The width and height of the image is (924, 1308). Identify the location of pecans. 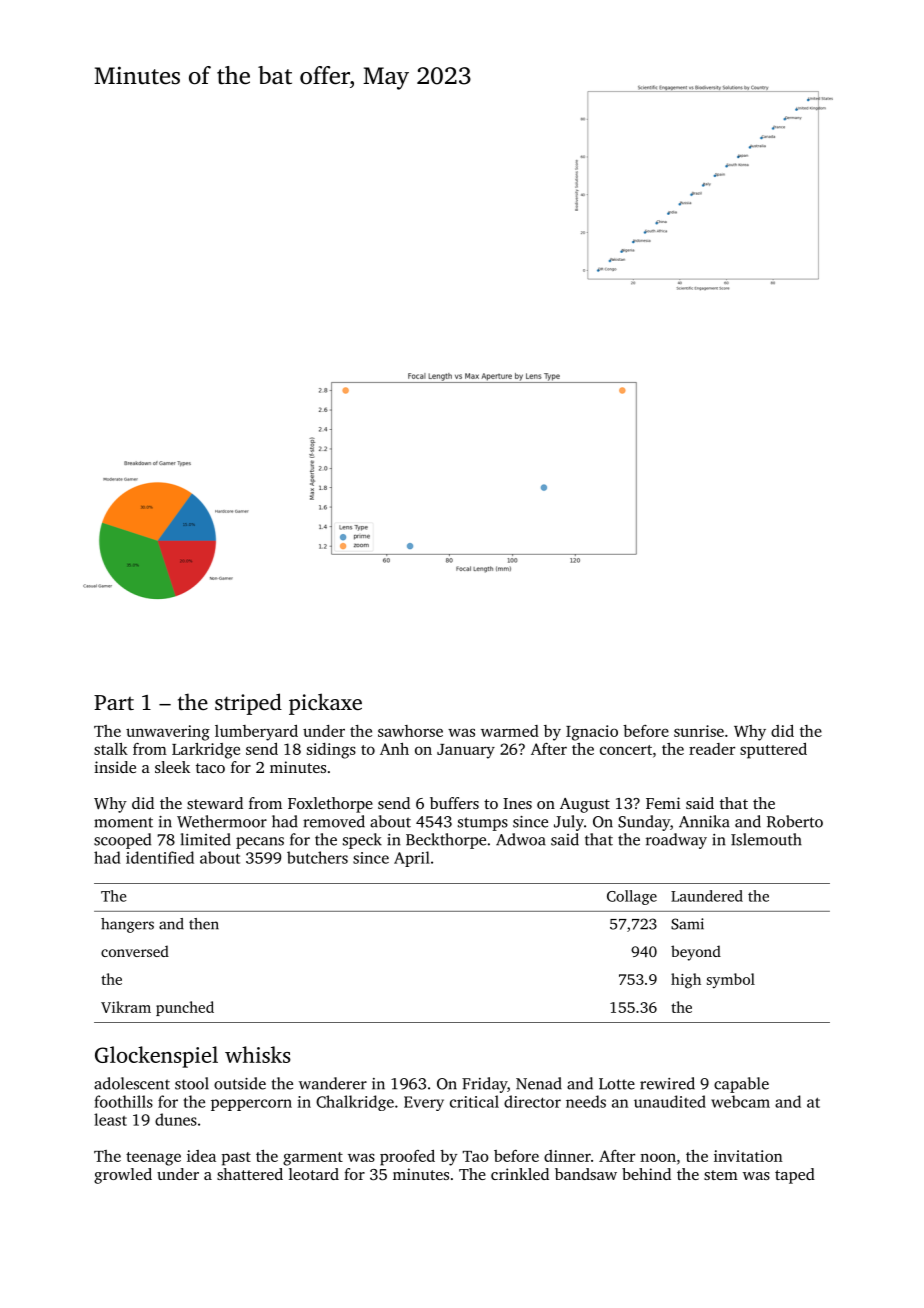
(260, 843).
